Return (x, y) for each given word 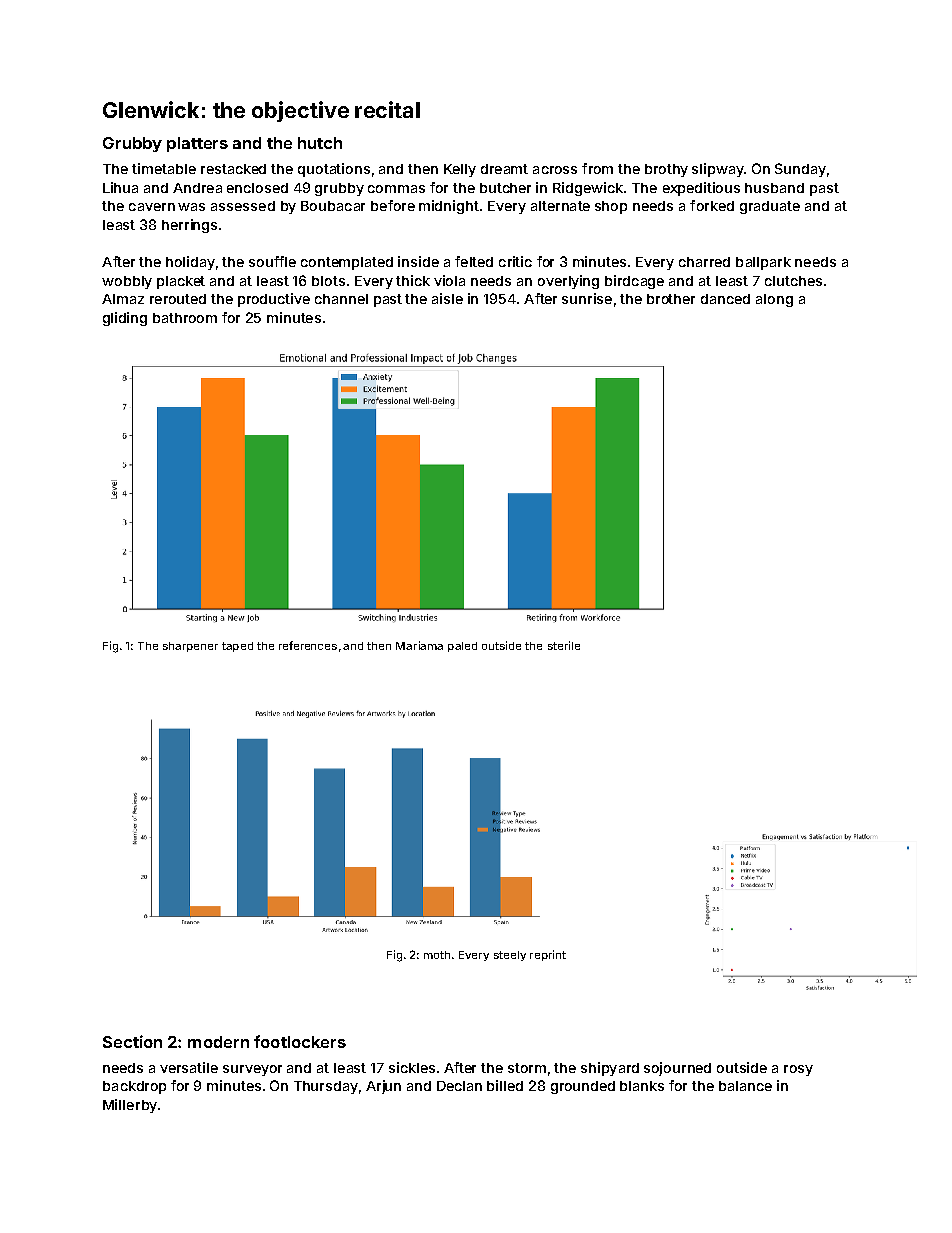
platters (197, 144)
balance (745, 1086)
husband (774, 188)
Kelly (460, 170)
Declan (459, 1086)
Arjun (383, 1087)
